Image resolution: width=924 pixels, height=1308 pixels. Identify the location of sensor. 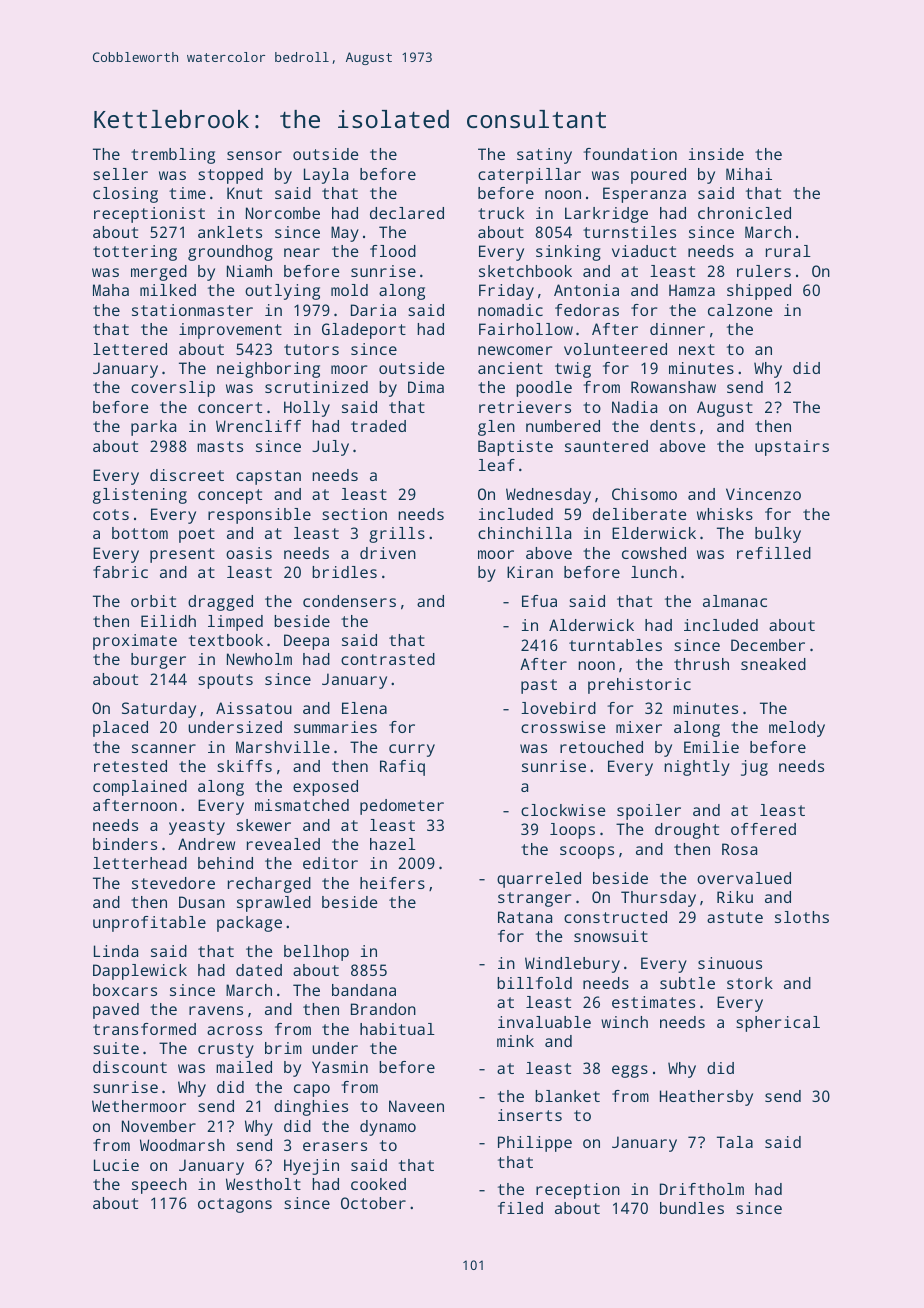
(254, 155).
